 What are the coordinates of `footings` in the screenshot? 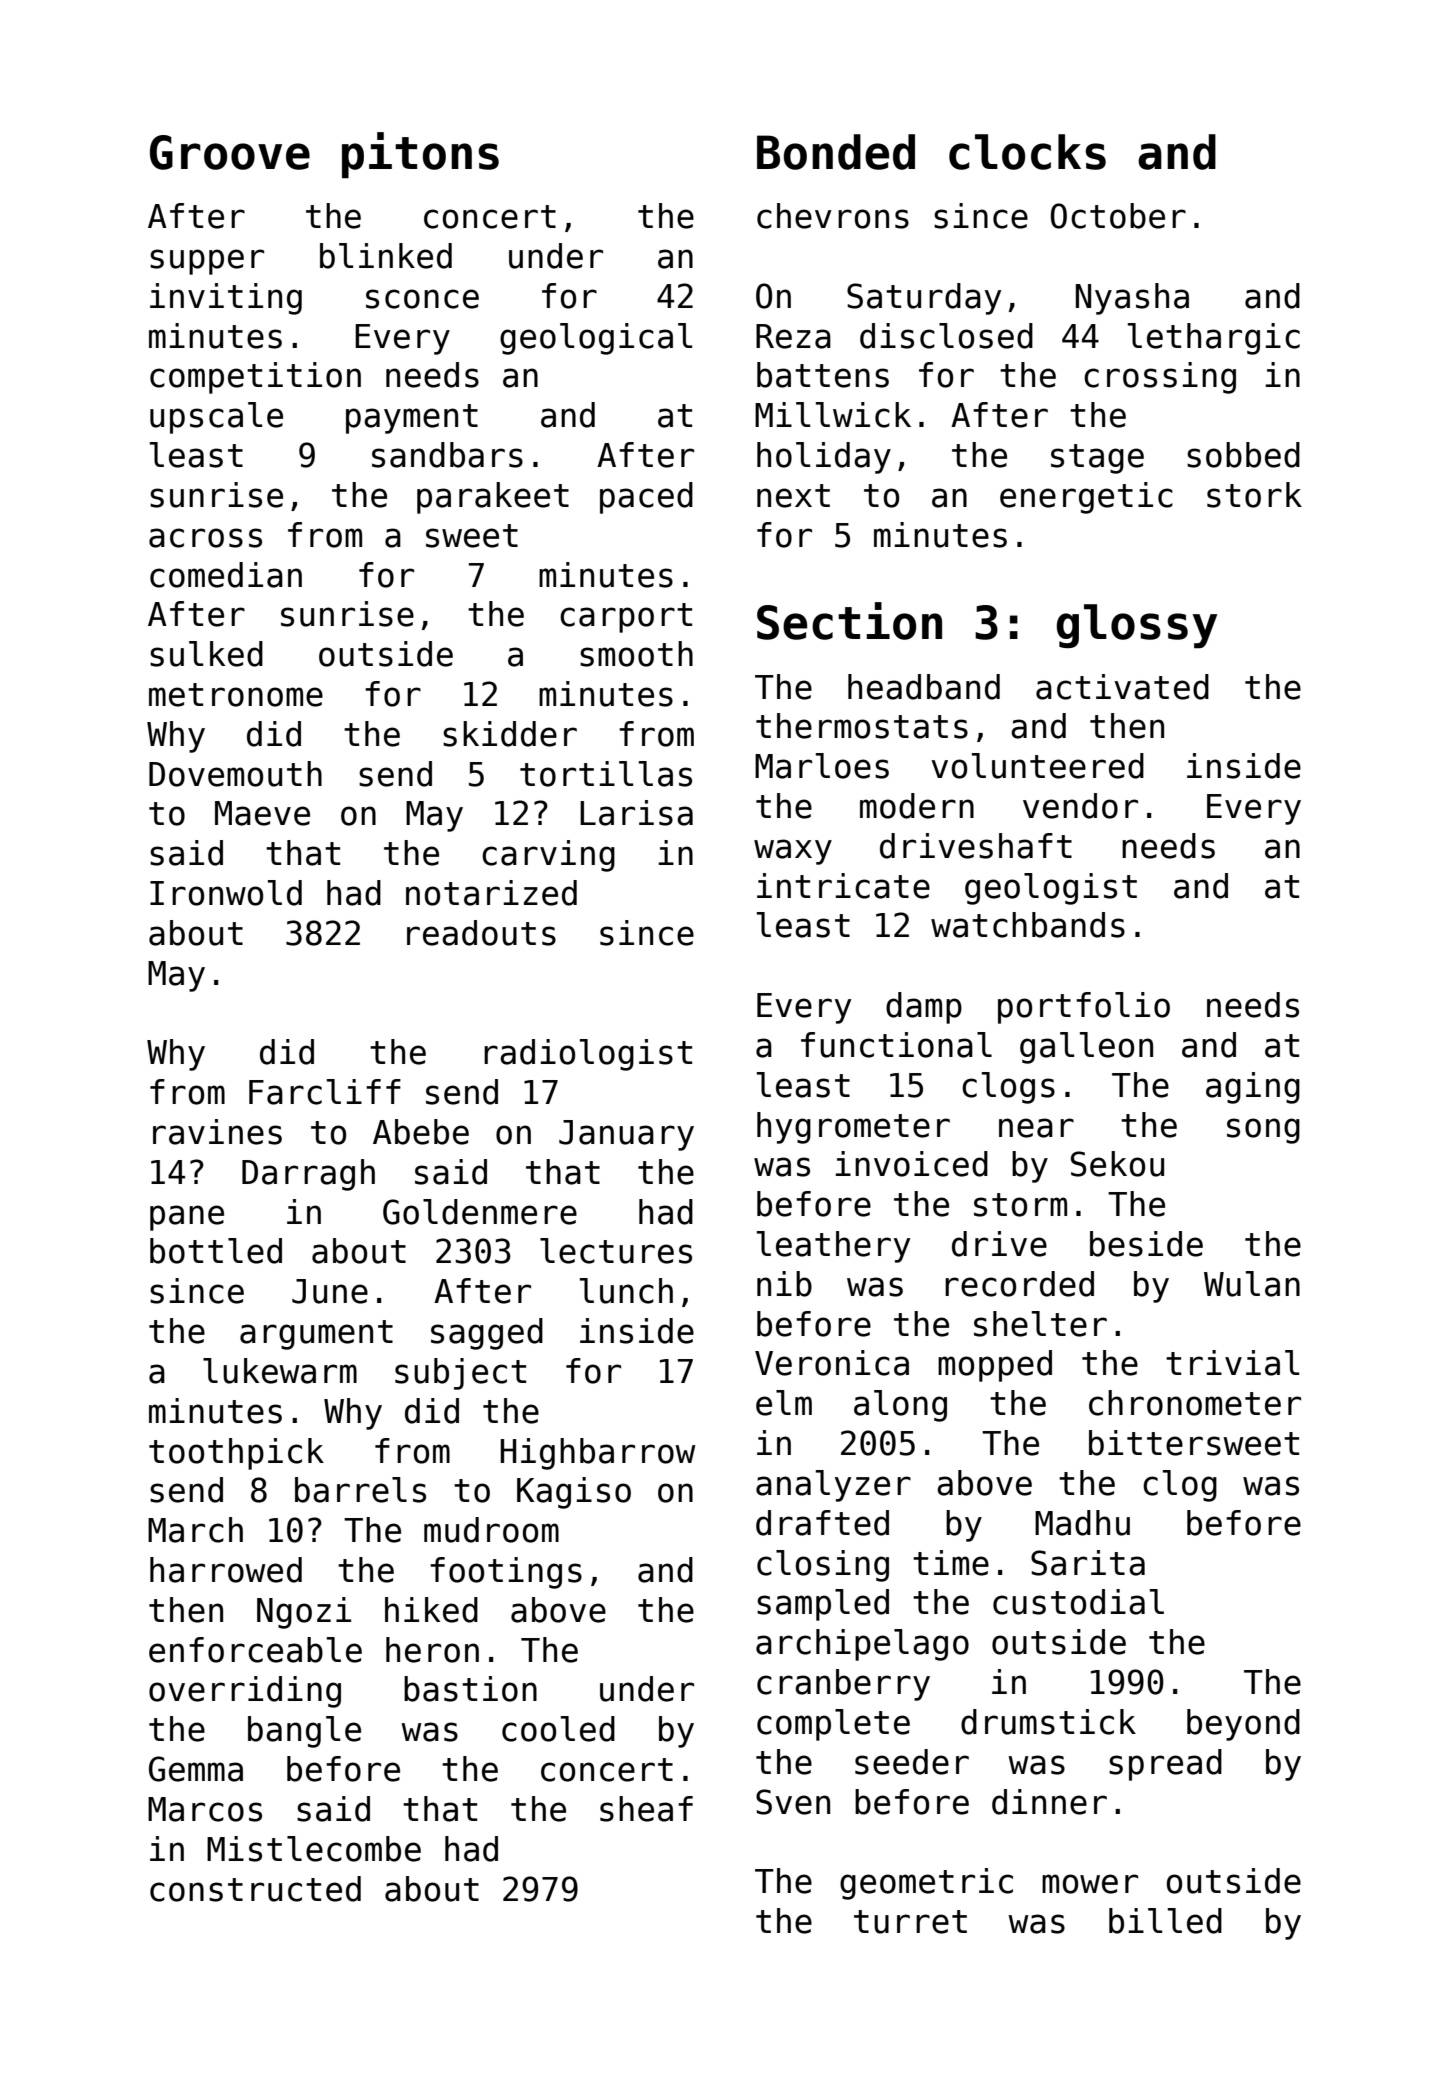 It's located at (506, 1573).
